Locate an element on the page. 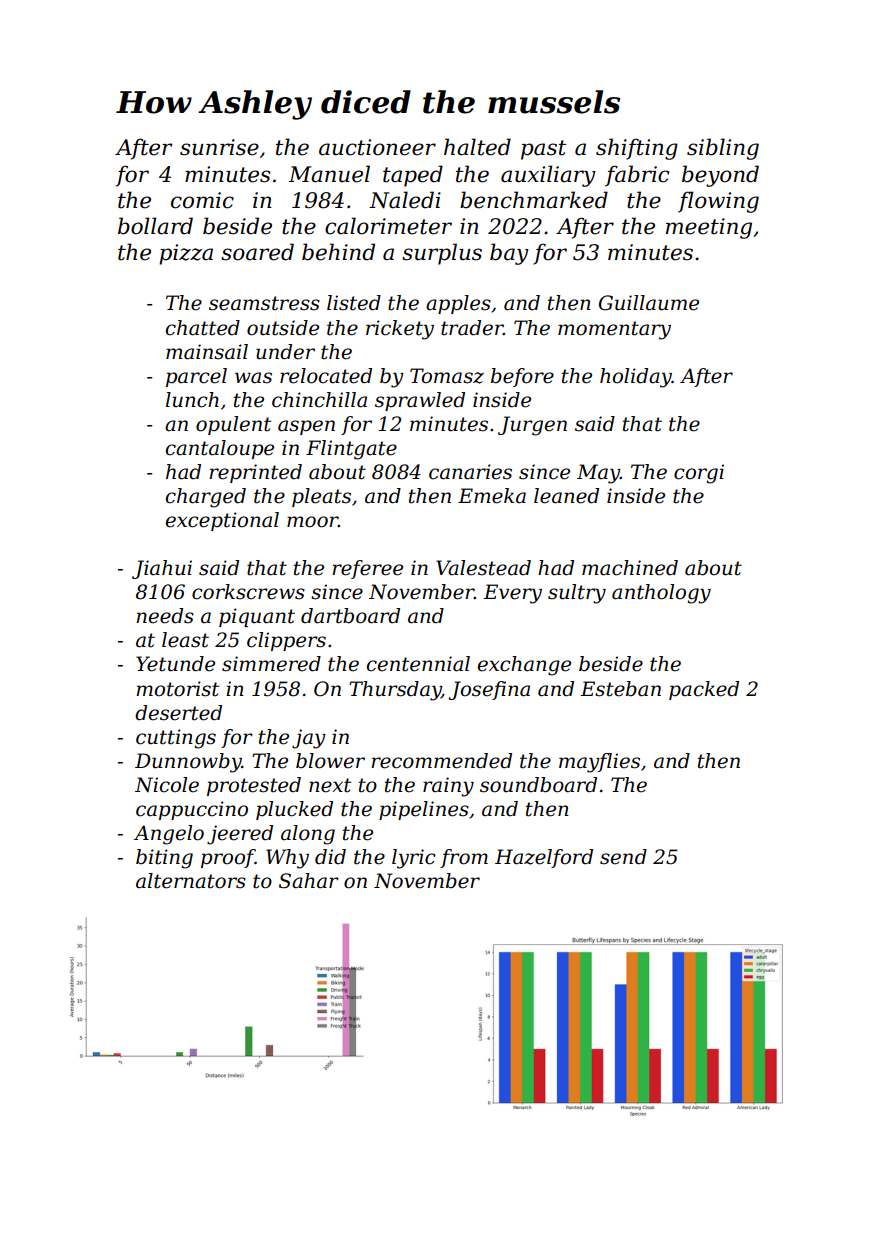  recommended is located at coordinates (441, 761).
